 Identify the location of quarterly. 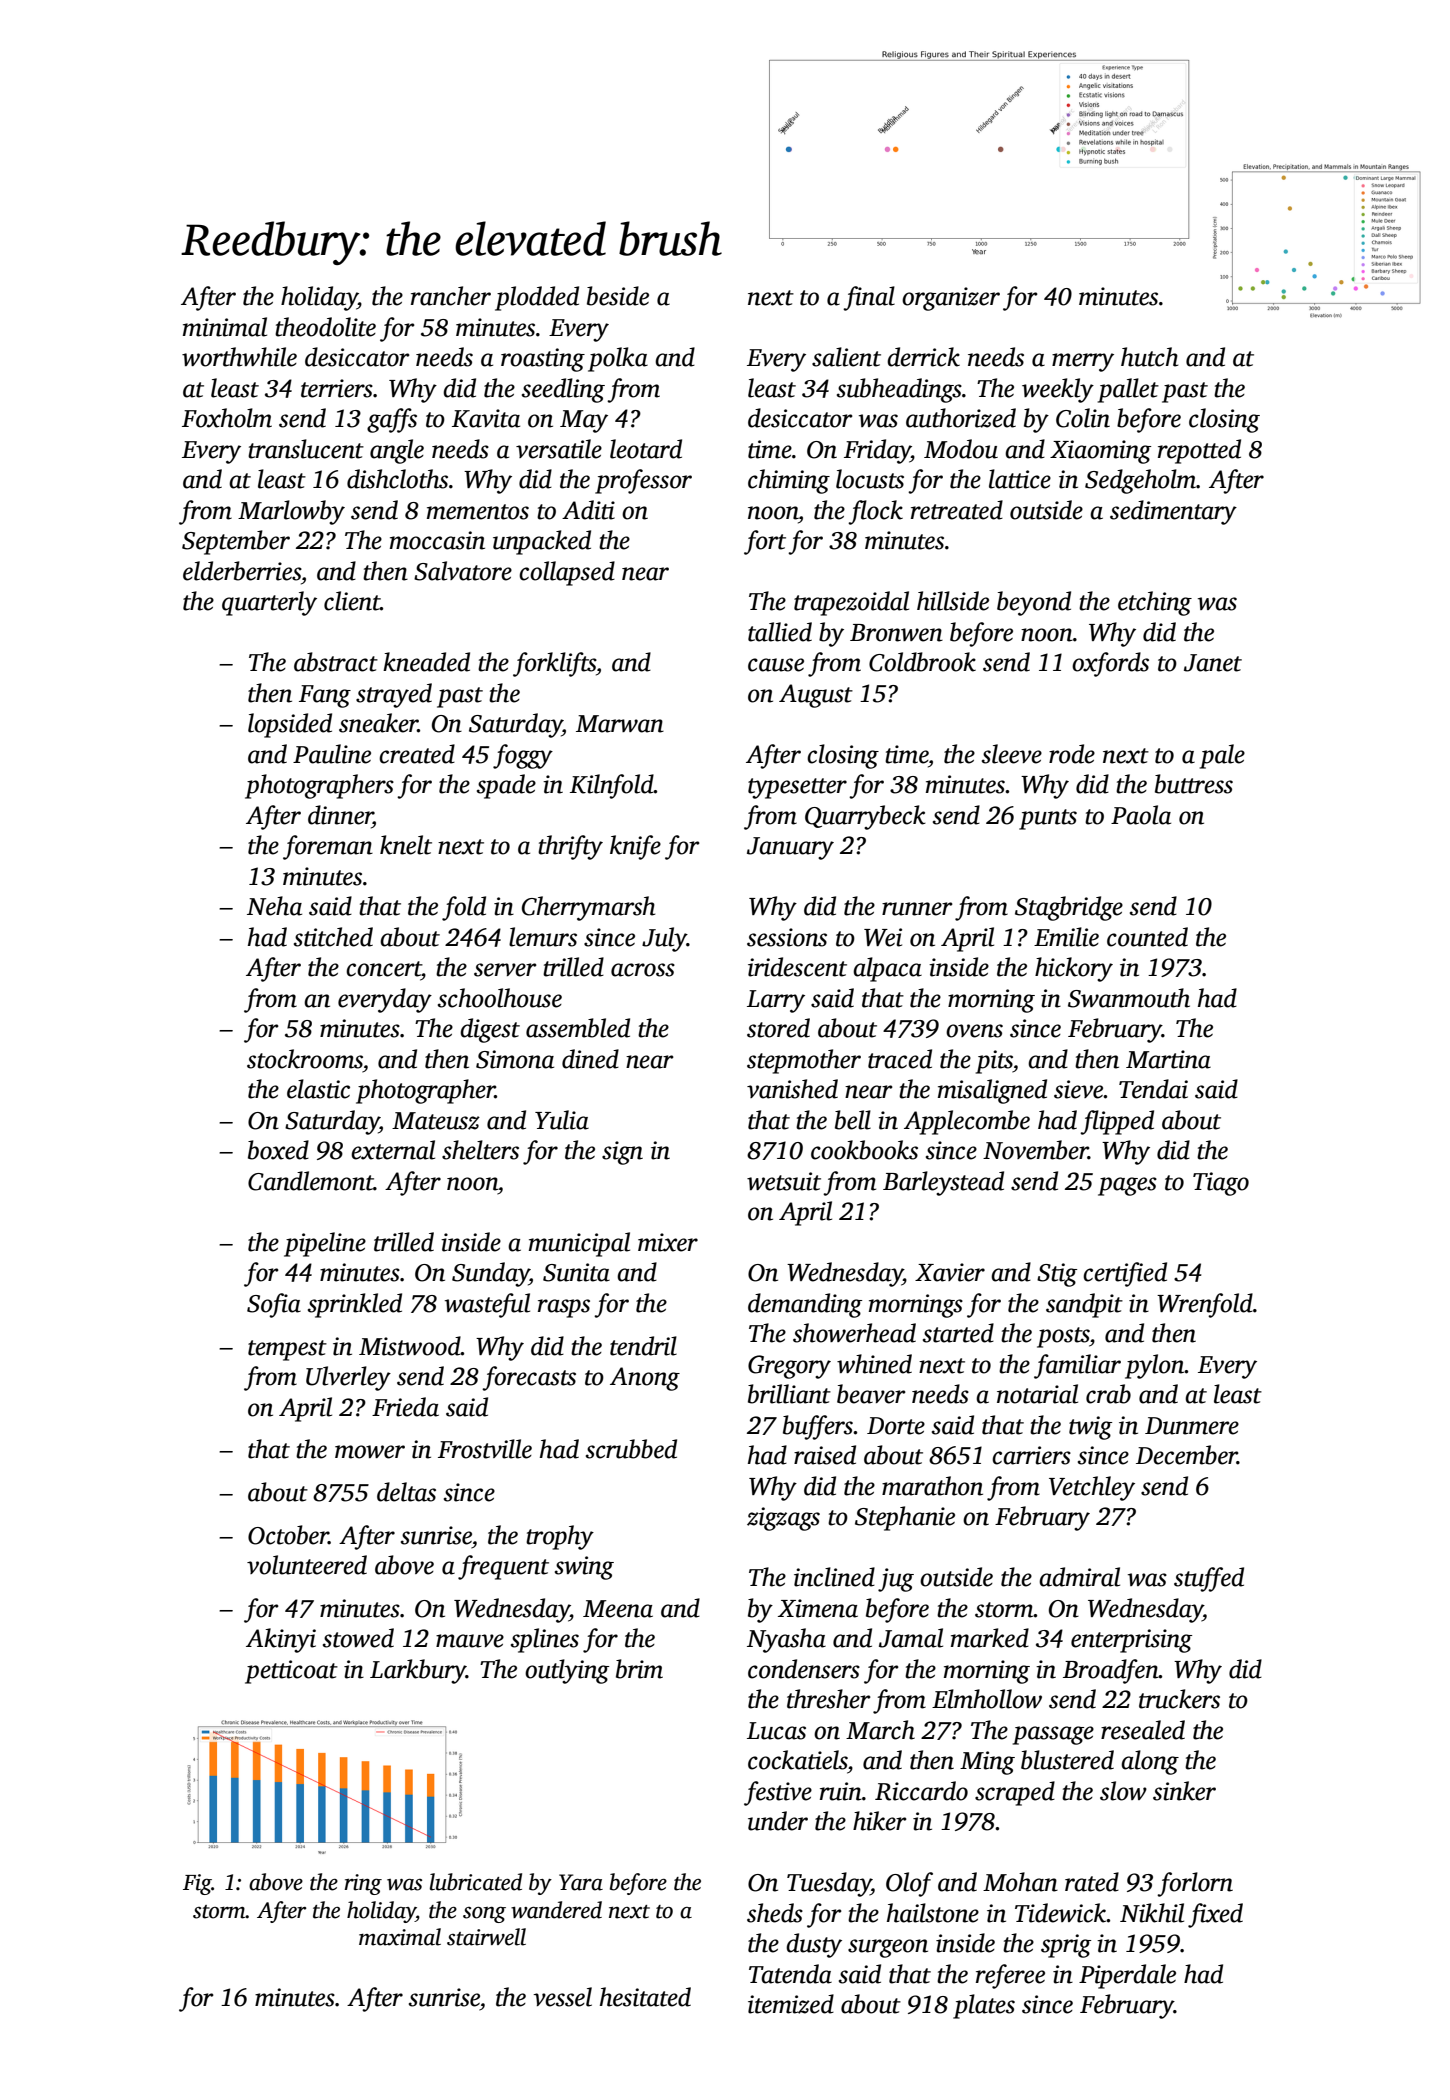
(269, 603).
